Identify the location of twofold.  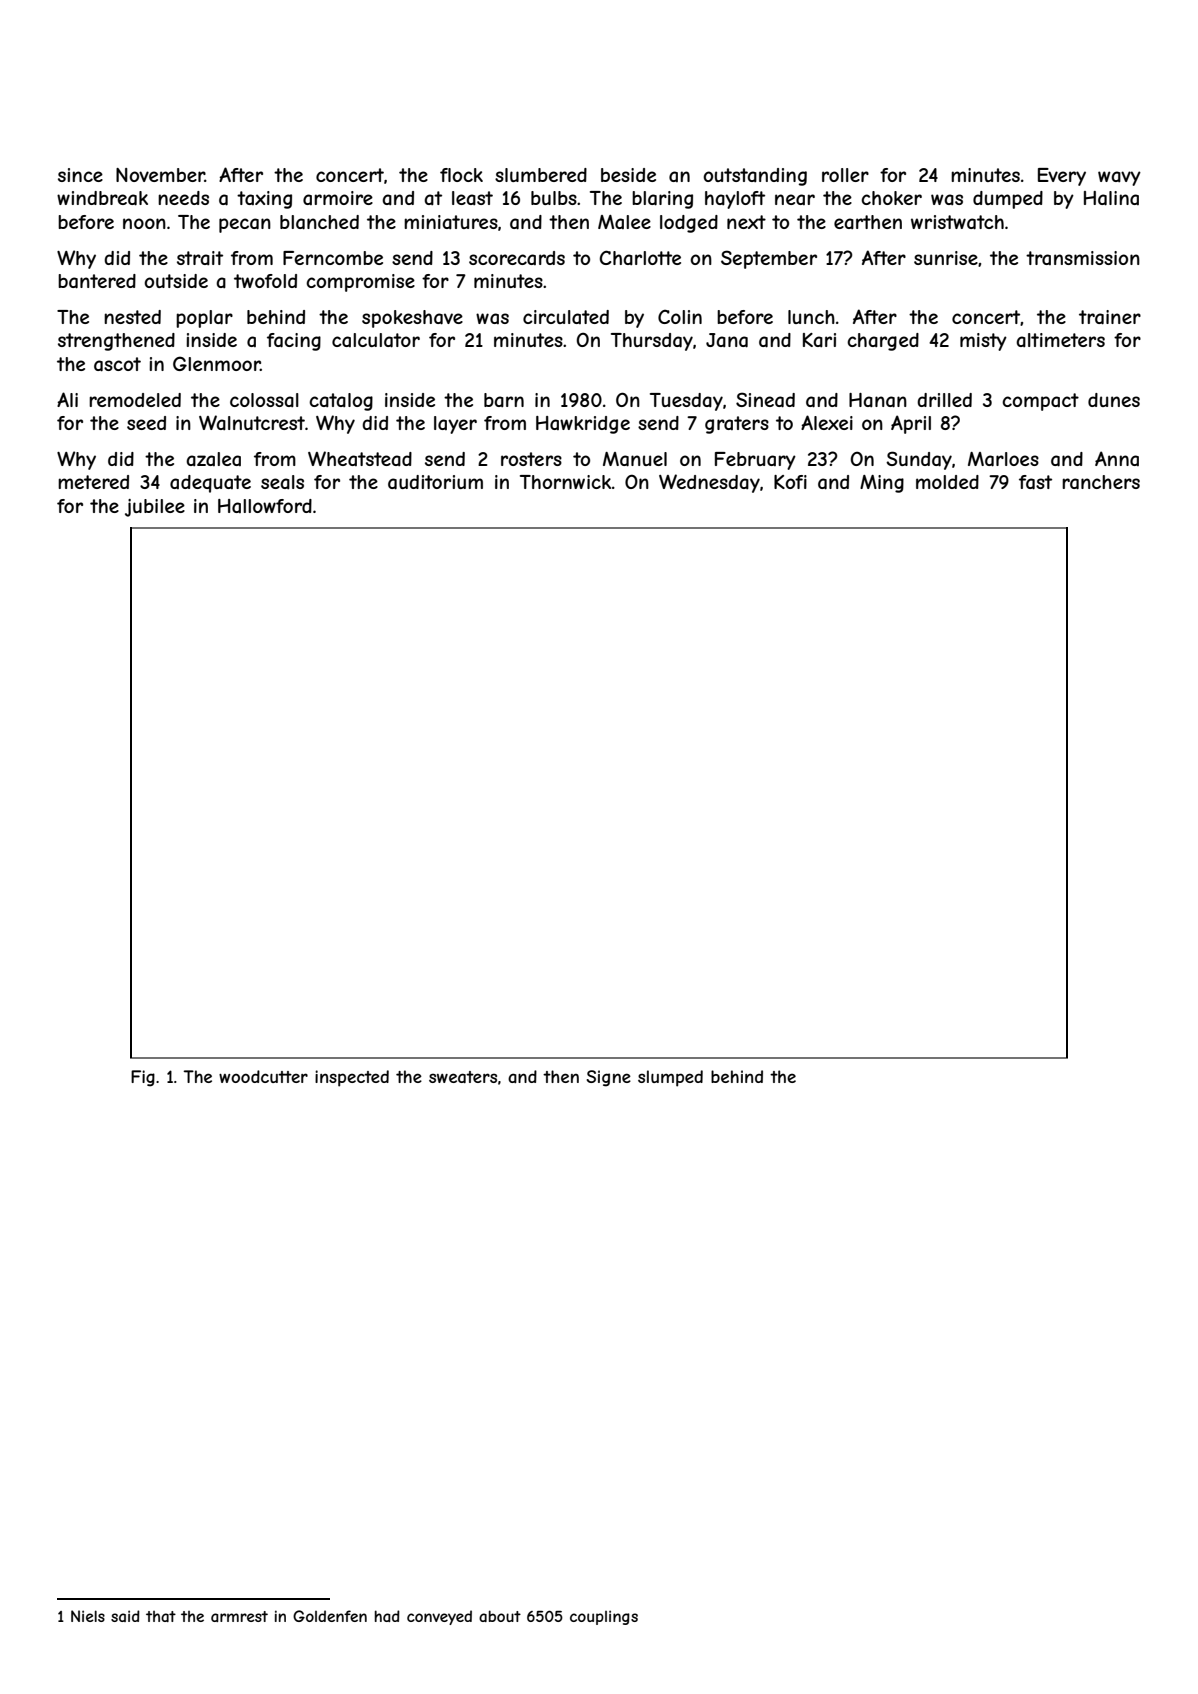
(265, 281).
